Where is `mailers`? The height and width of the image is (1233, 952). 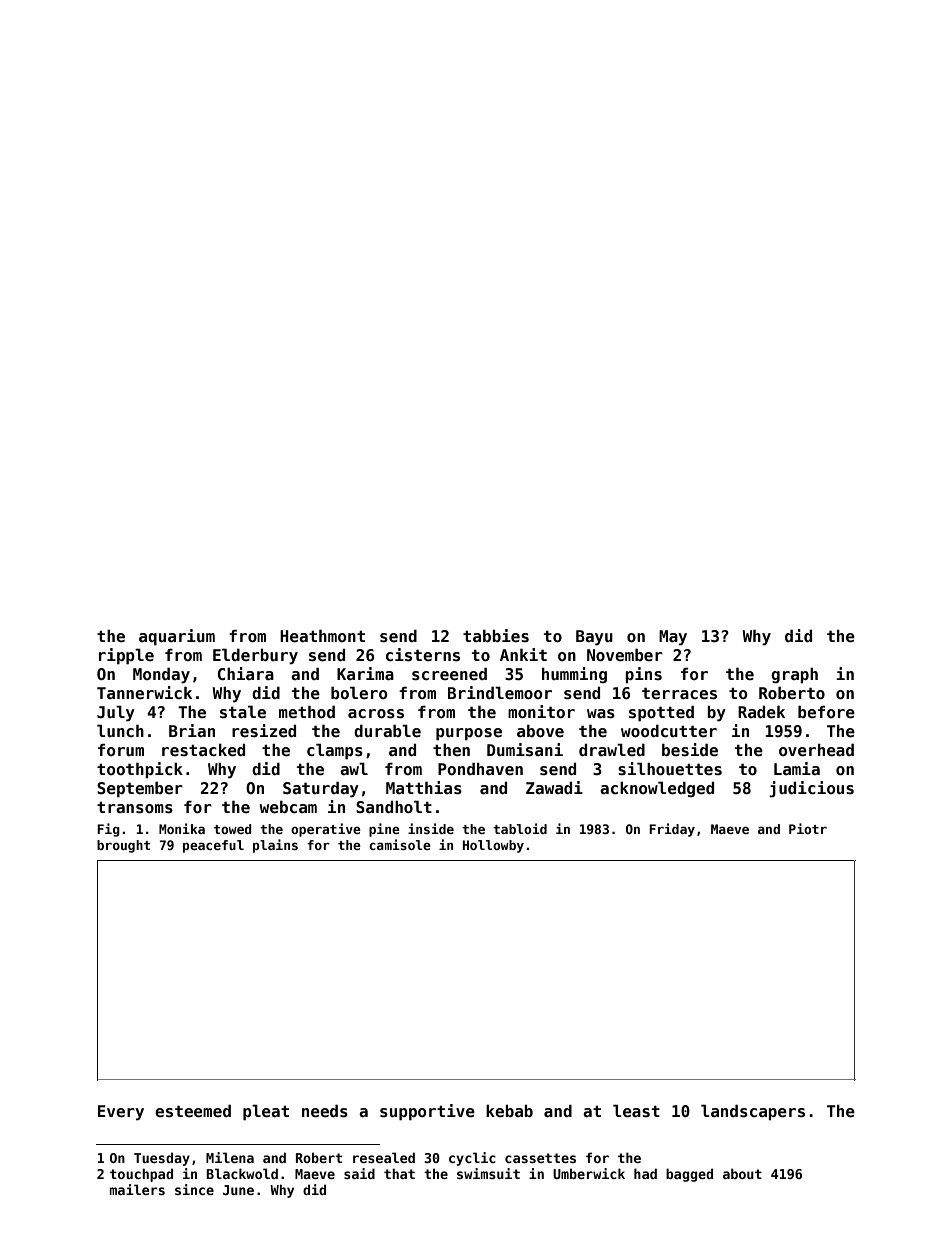
mailers is located at coordinates (137, 1189).
